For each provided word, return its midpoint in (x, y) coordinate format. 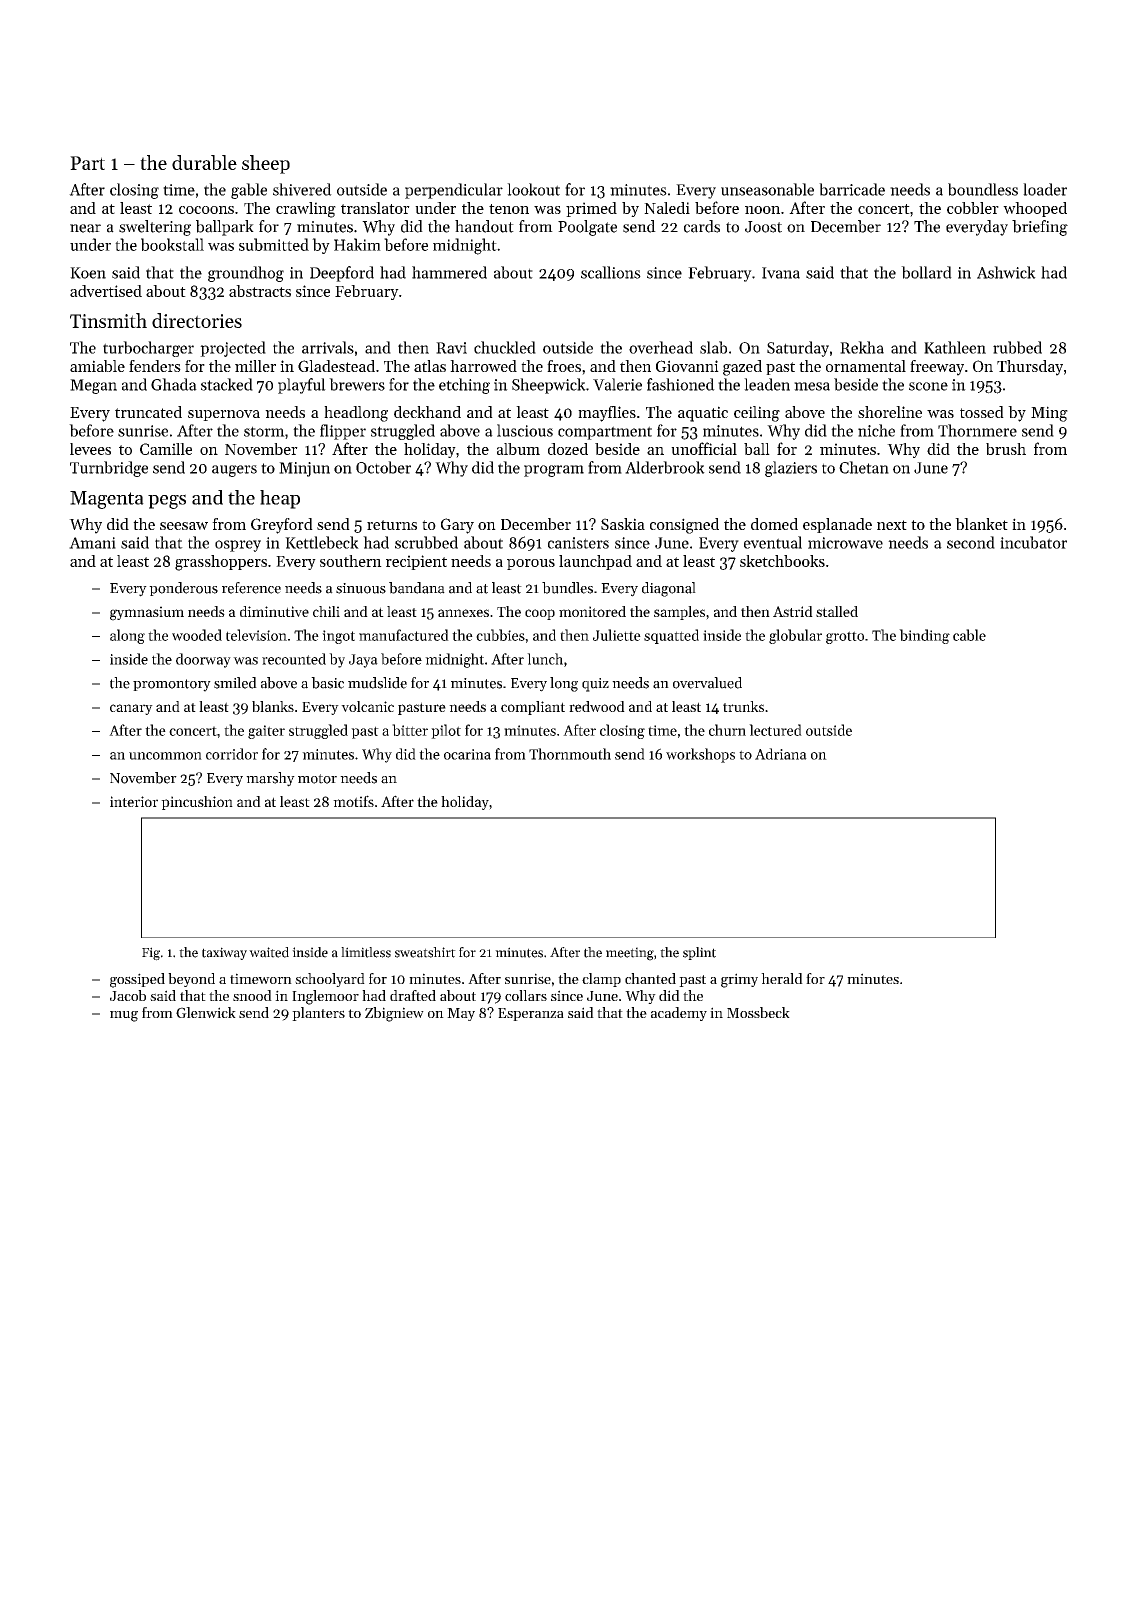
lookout (533, 189)
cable (969, 635)
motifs (353, 801)
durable (204, 162)
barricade (852, 189)
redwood (597, 706)
